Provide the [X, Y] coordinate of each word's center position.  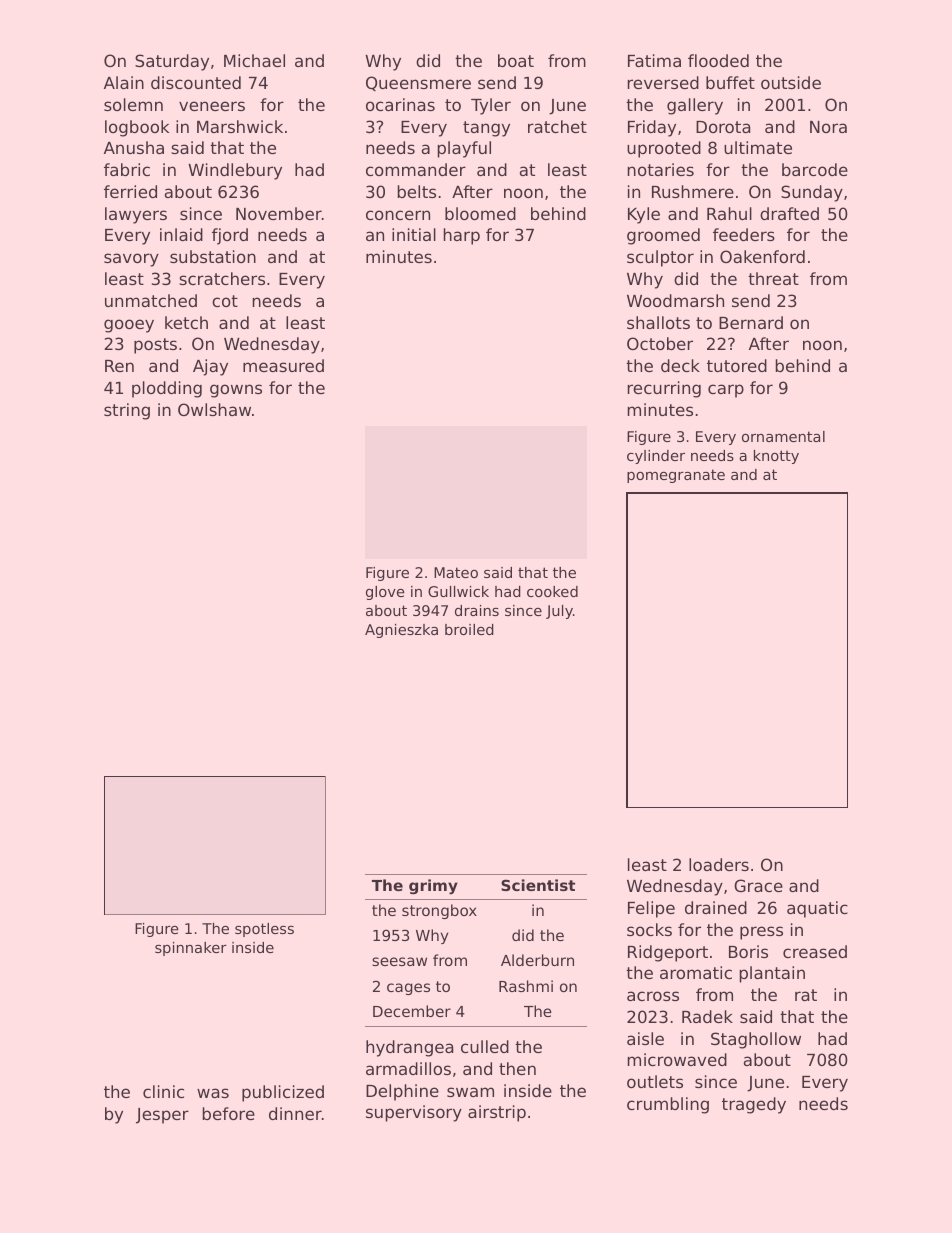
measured [283, 365]
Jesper [162, 1116]
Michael [254, 60]
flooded [718, 60]
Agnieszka [401, 631]
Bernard [751, 322]
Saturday [172, 62]
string [127, 411]
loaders [719, 864]
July [559, 612]
